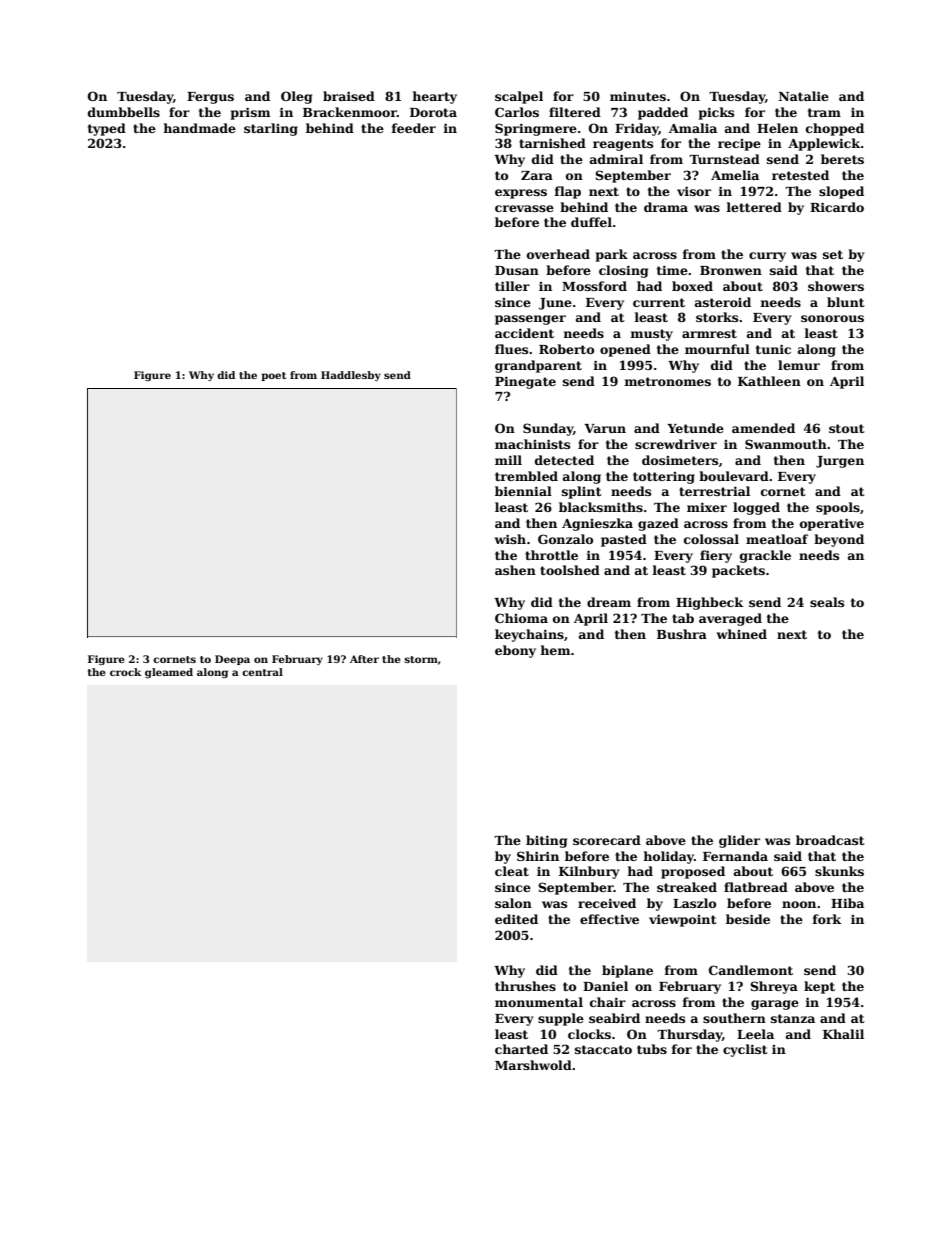  Describe the element at coordinates (262, 672) in the image. I see `central` at that location.
